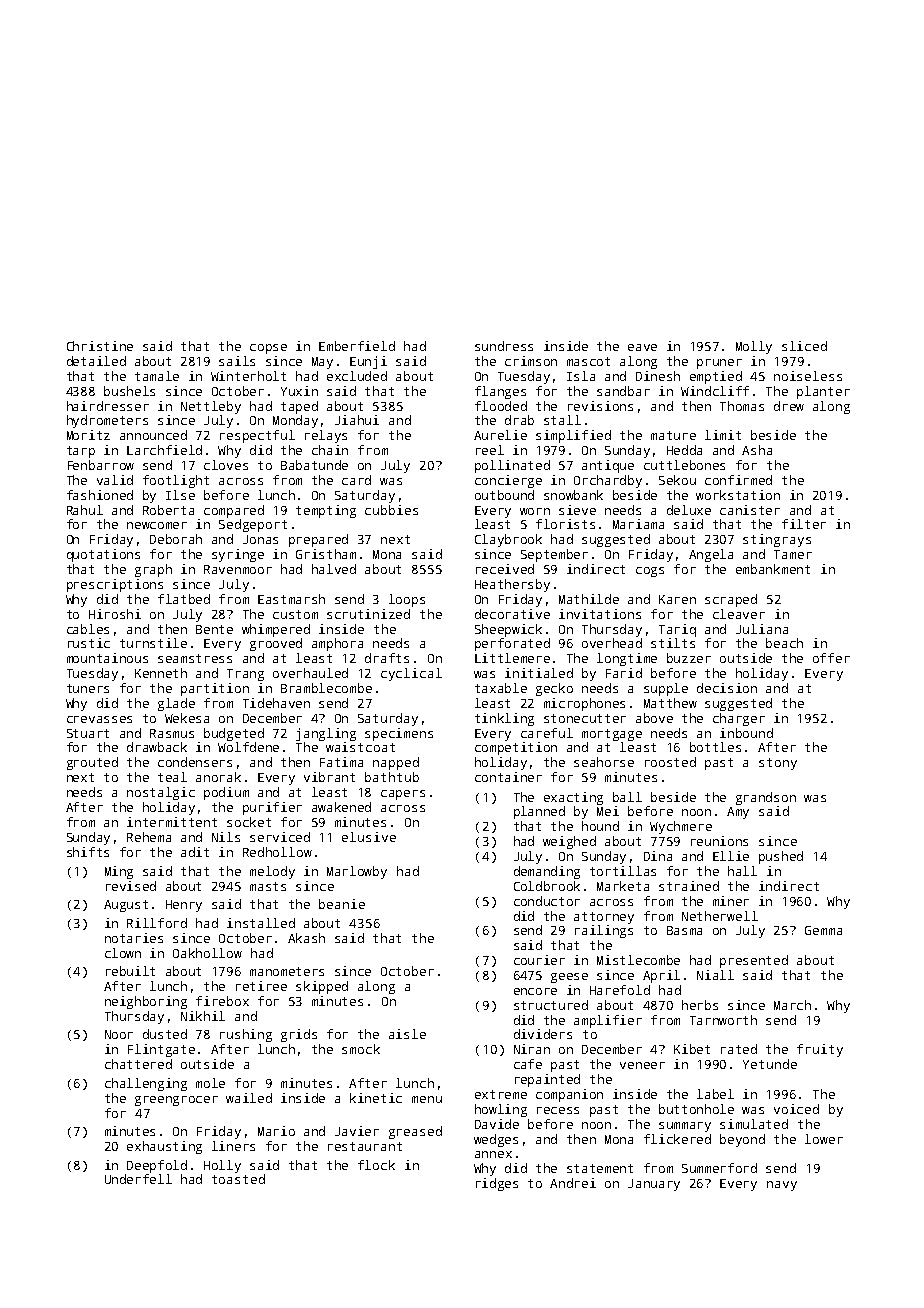 The height and width of the screenshot is (1308, 924). What do you see at coordinates (161, 793) in the screenshot?
I see `nostalgic` at bounding box center [161, 793].
